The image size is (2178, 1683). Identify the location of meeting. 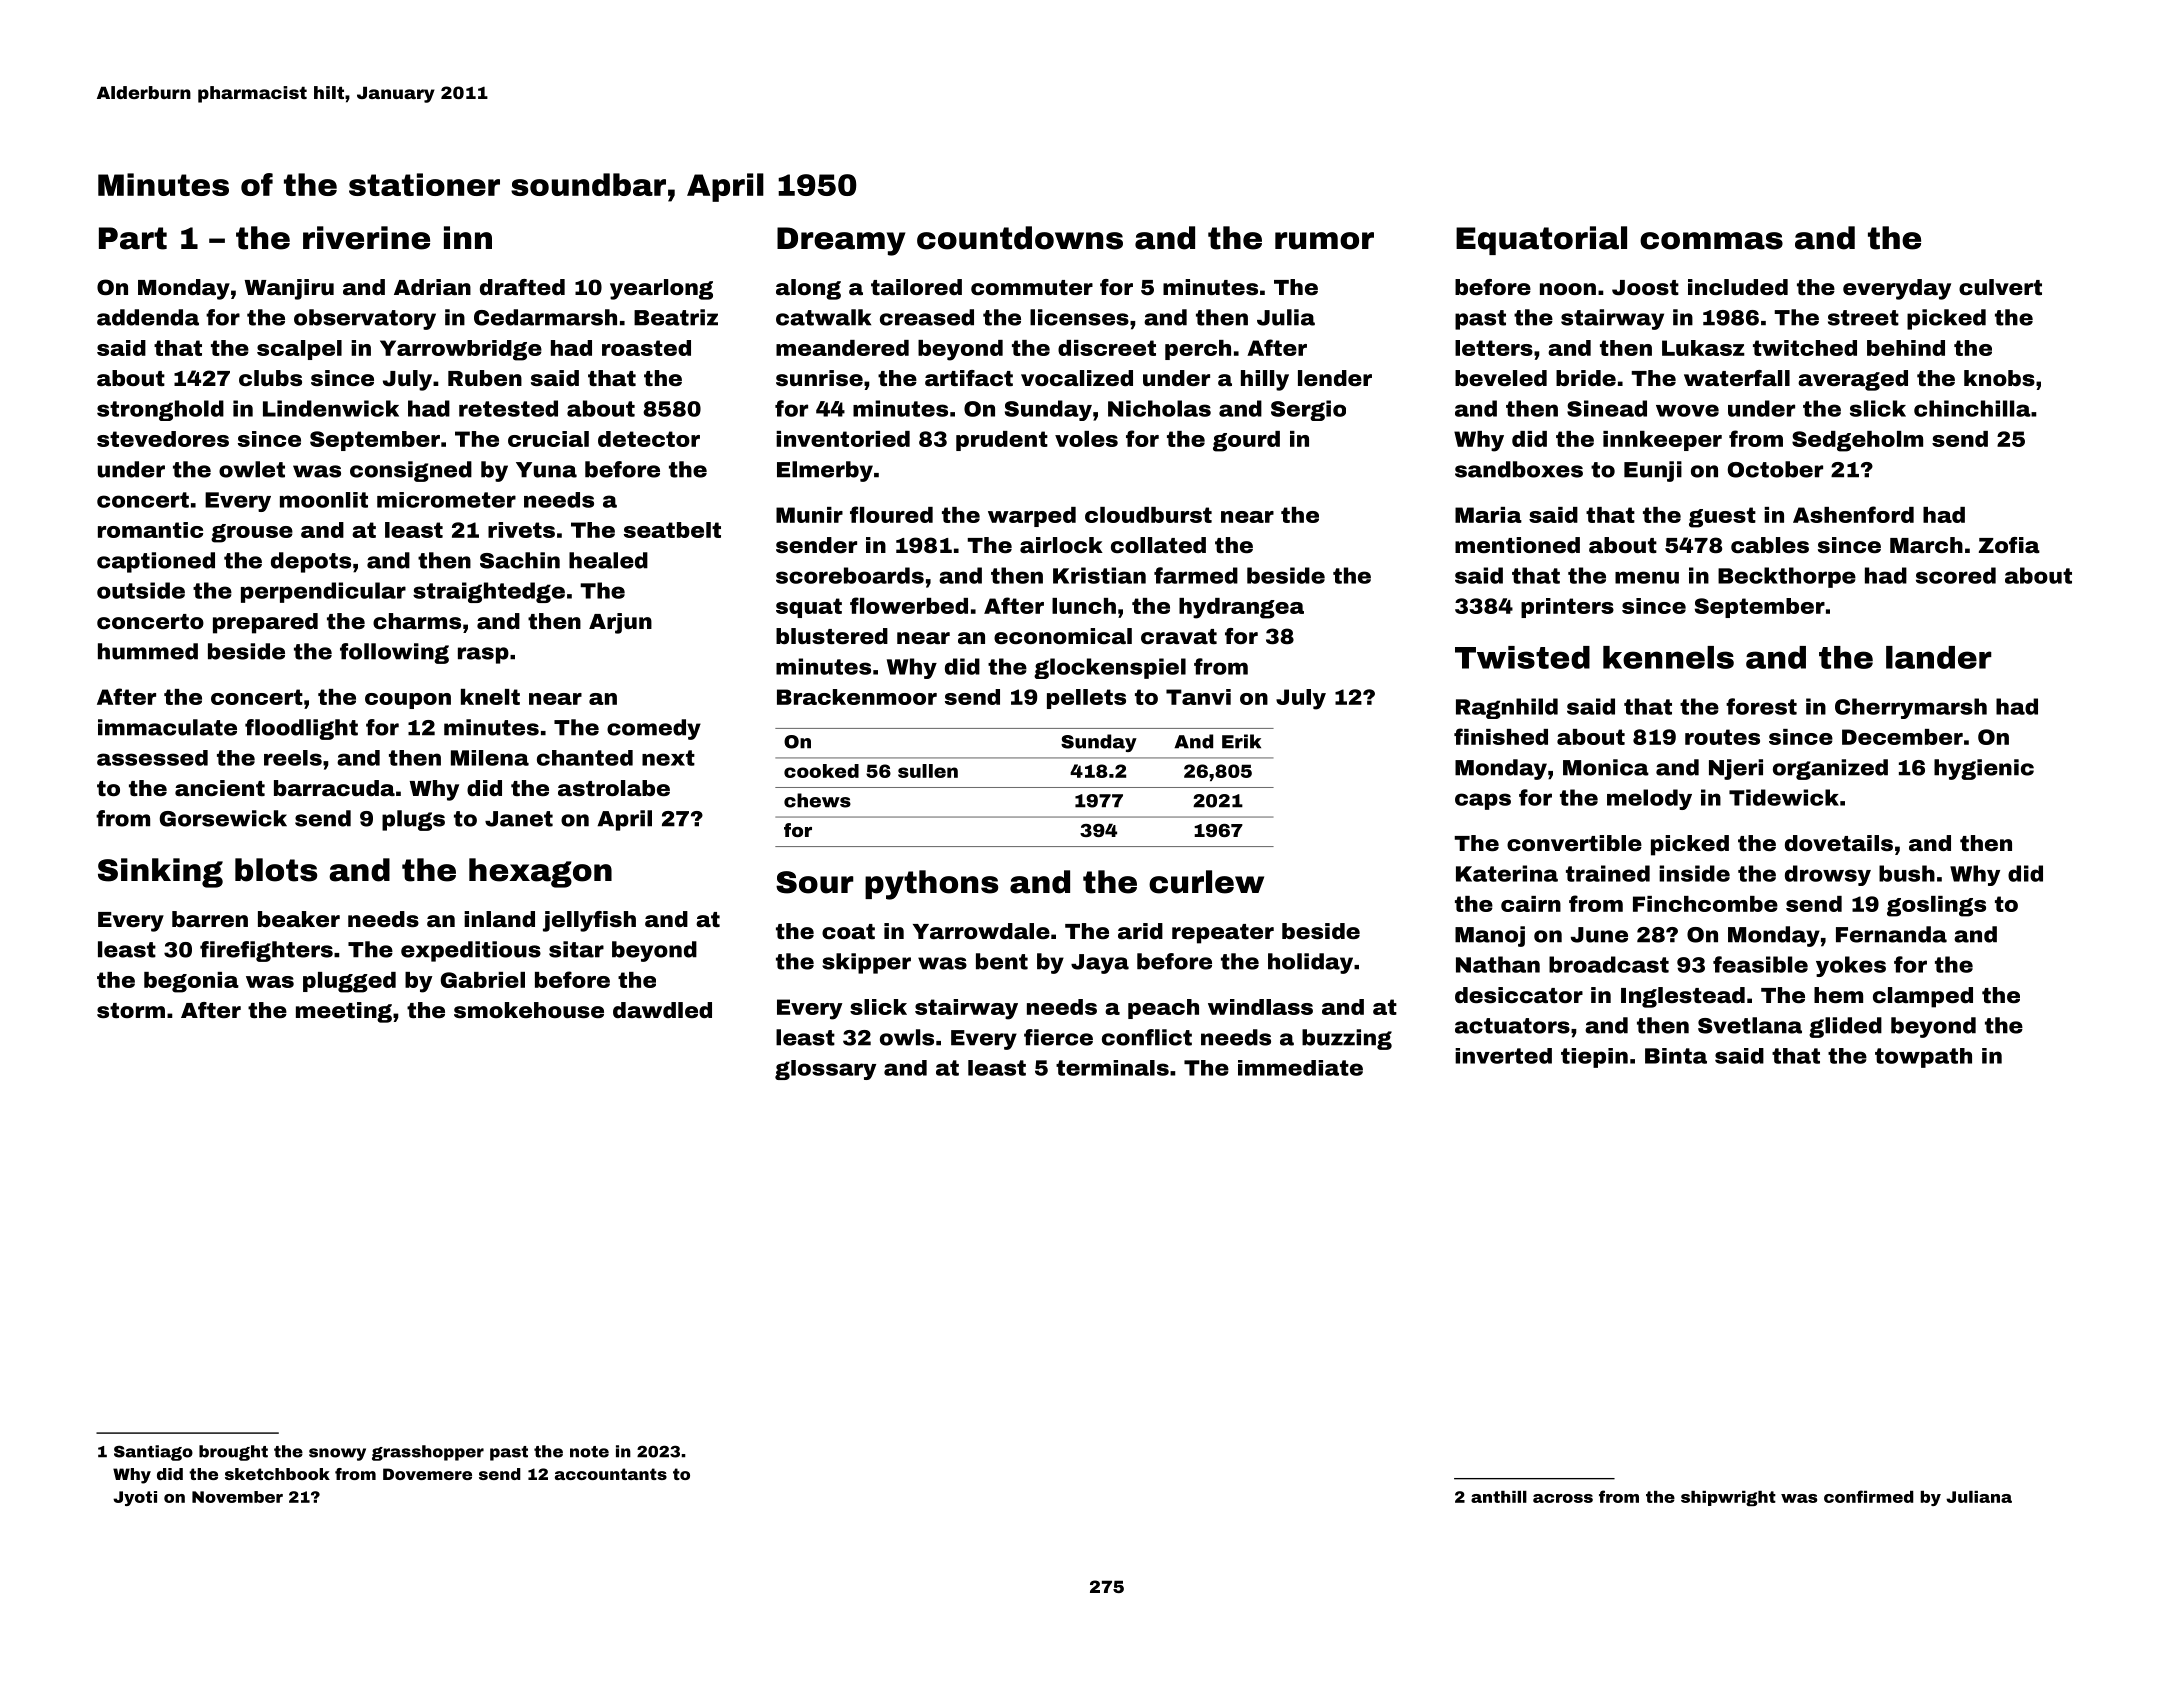
(344, 1012).
